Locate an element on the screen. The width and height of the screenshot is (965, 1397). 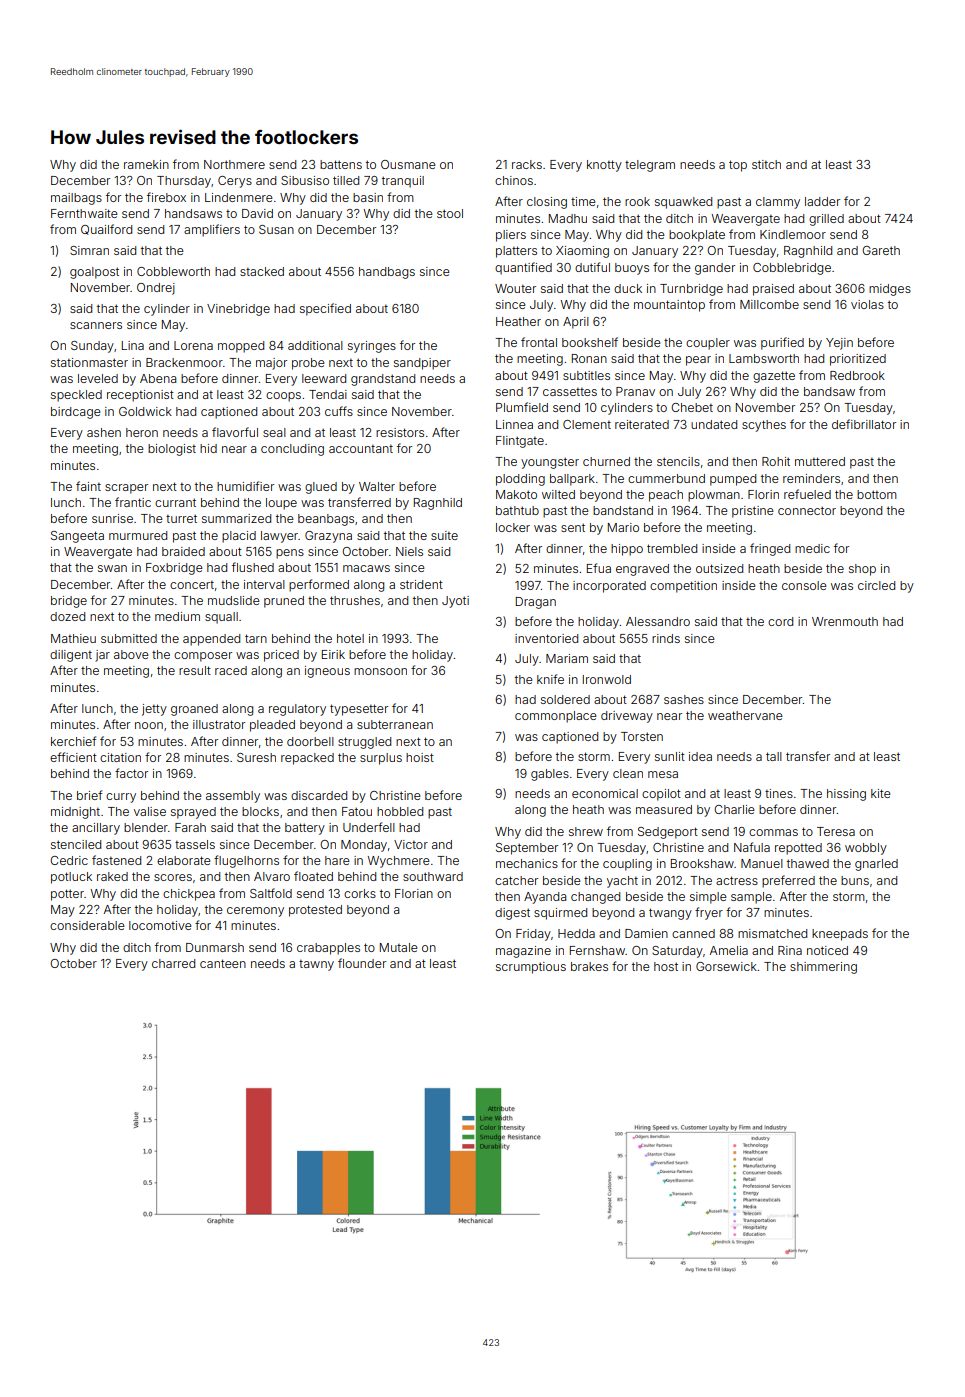
efficient is located at coordinates (73, 757).
